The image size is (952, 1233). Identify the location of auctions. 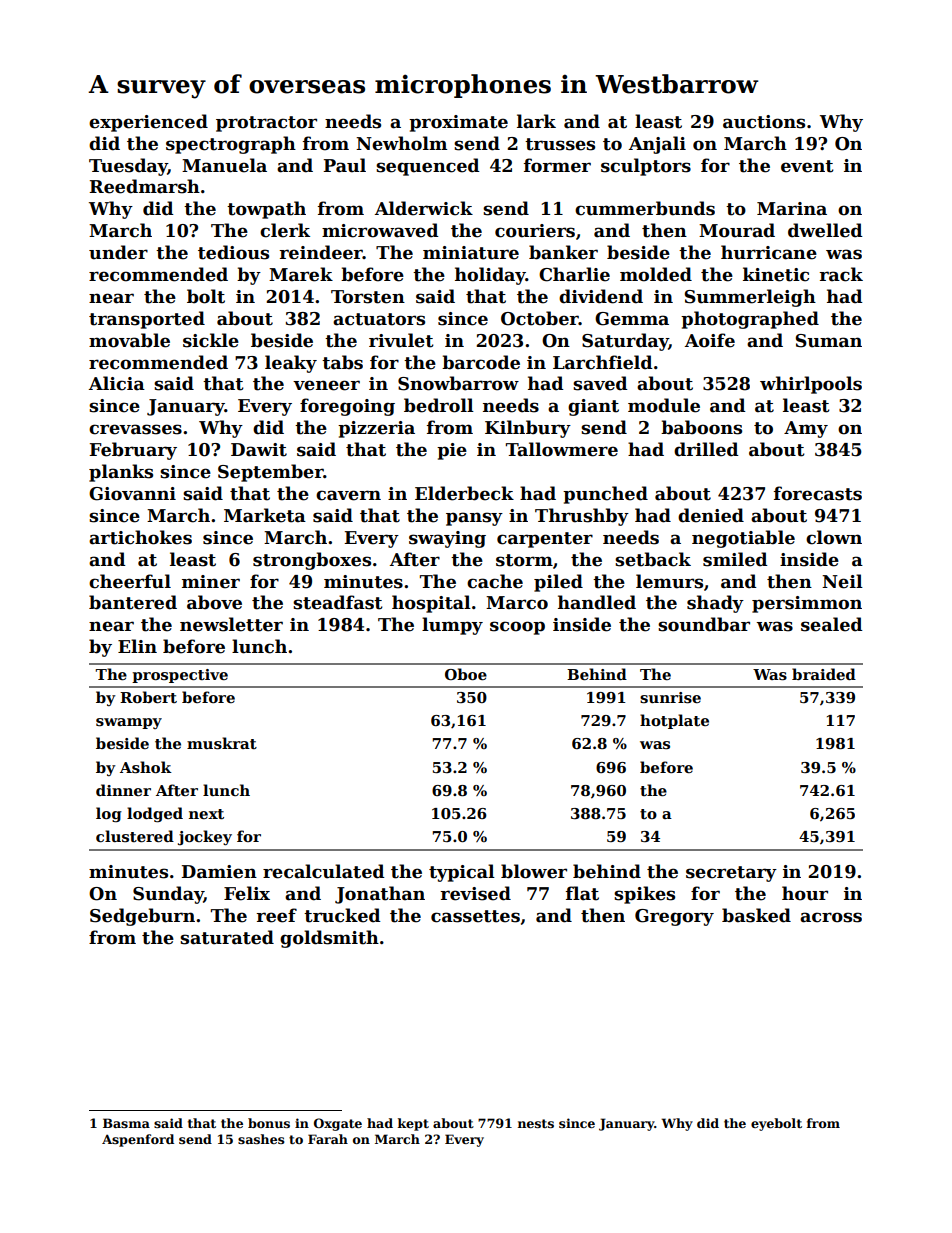
(764, 122).
